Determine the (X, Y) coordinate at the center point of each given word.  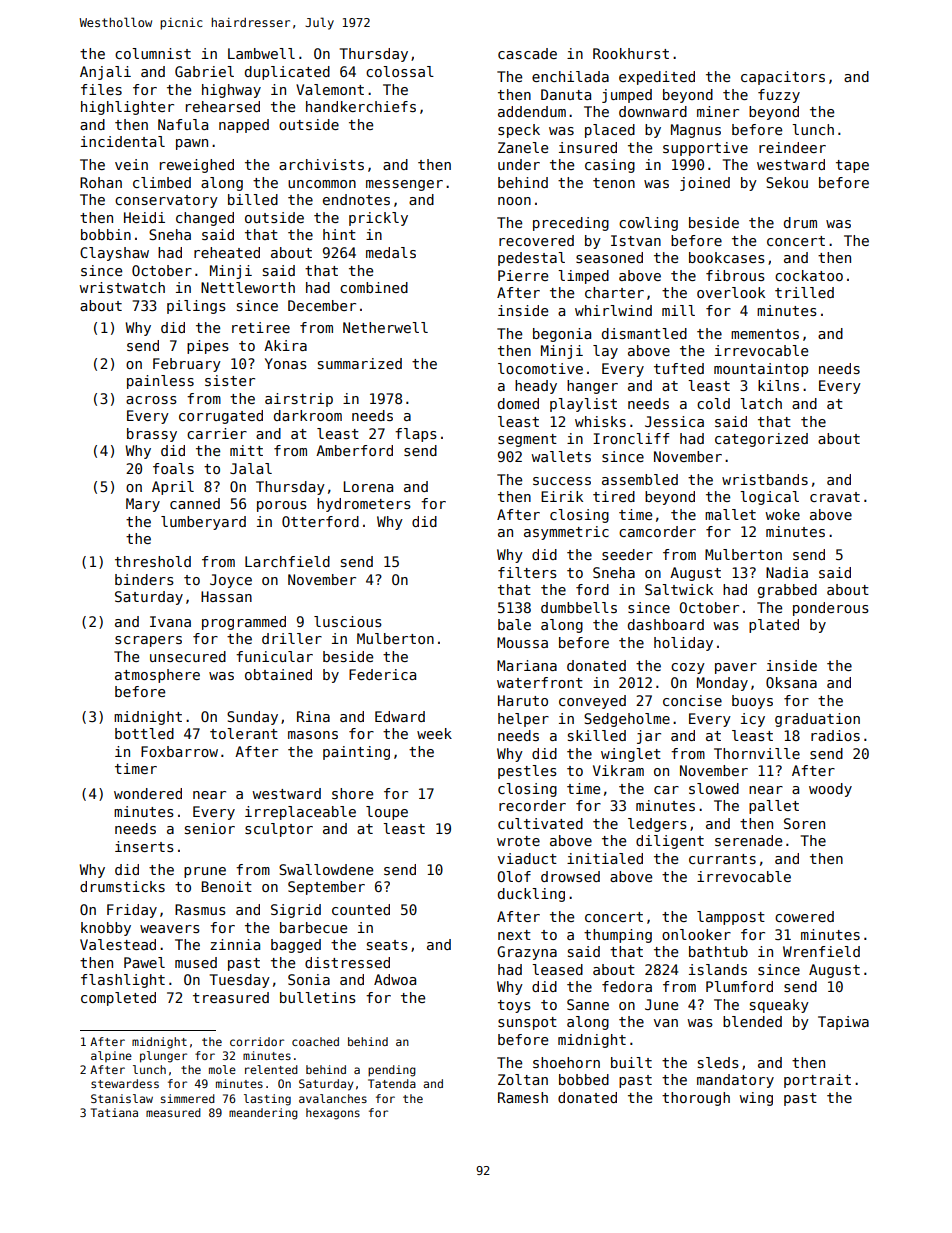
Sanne (588, 1004)
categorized (761, 440)
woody (830, 790)
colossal (400, 71)
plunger (163, 1057)
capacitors (783, 78)
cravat (835, 497)
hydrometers (364, 505)
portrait (817, 1081)
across (151, 400)
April (173, 488)
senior (210, 828)
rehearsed (223, 106)
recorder (532, 805)
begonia (562, 335)
